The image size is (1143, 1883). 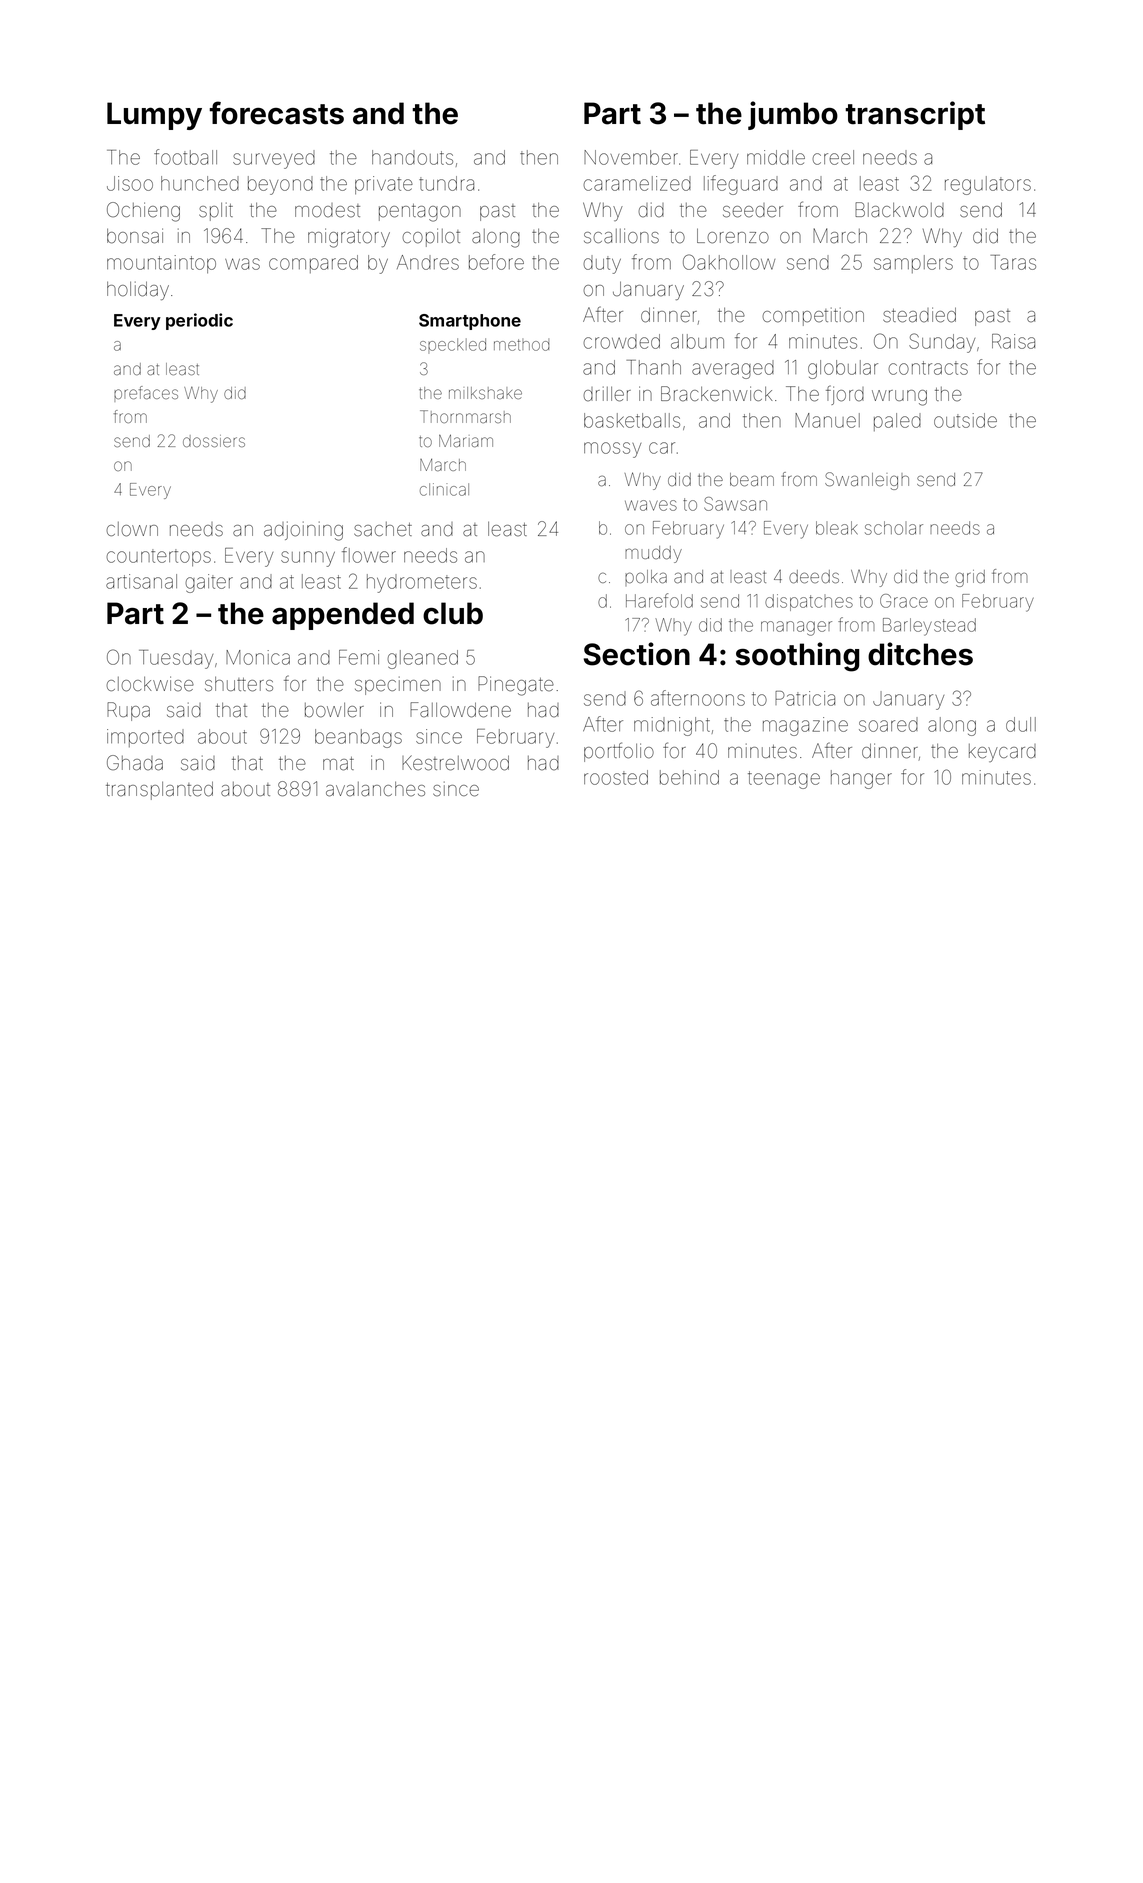 I want to click on bonsai, so click(x=135, y=236).
